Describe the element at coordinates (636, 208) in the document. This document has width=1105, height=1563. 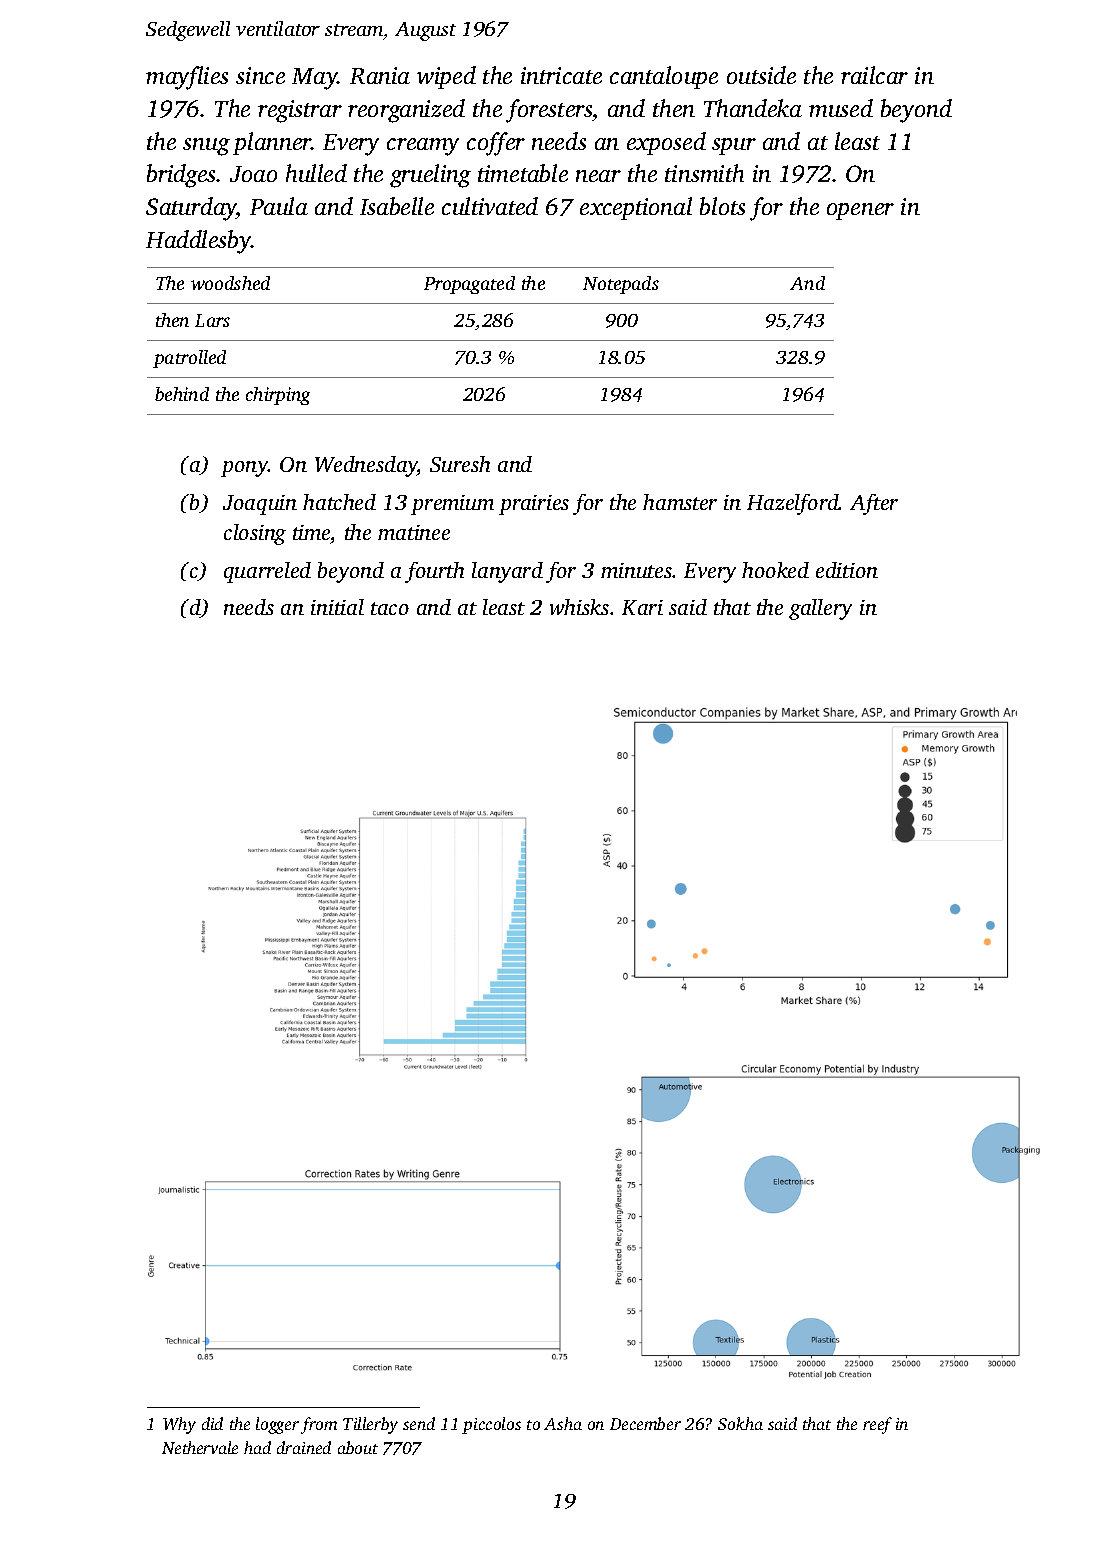
I see `exceptional` at that location.
